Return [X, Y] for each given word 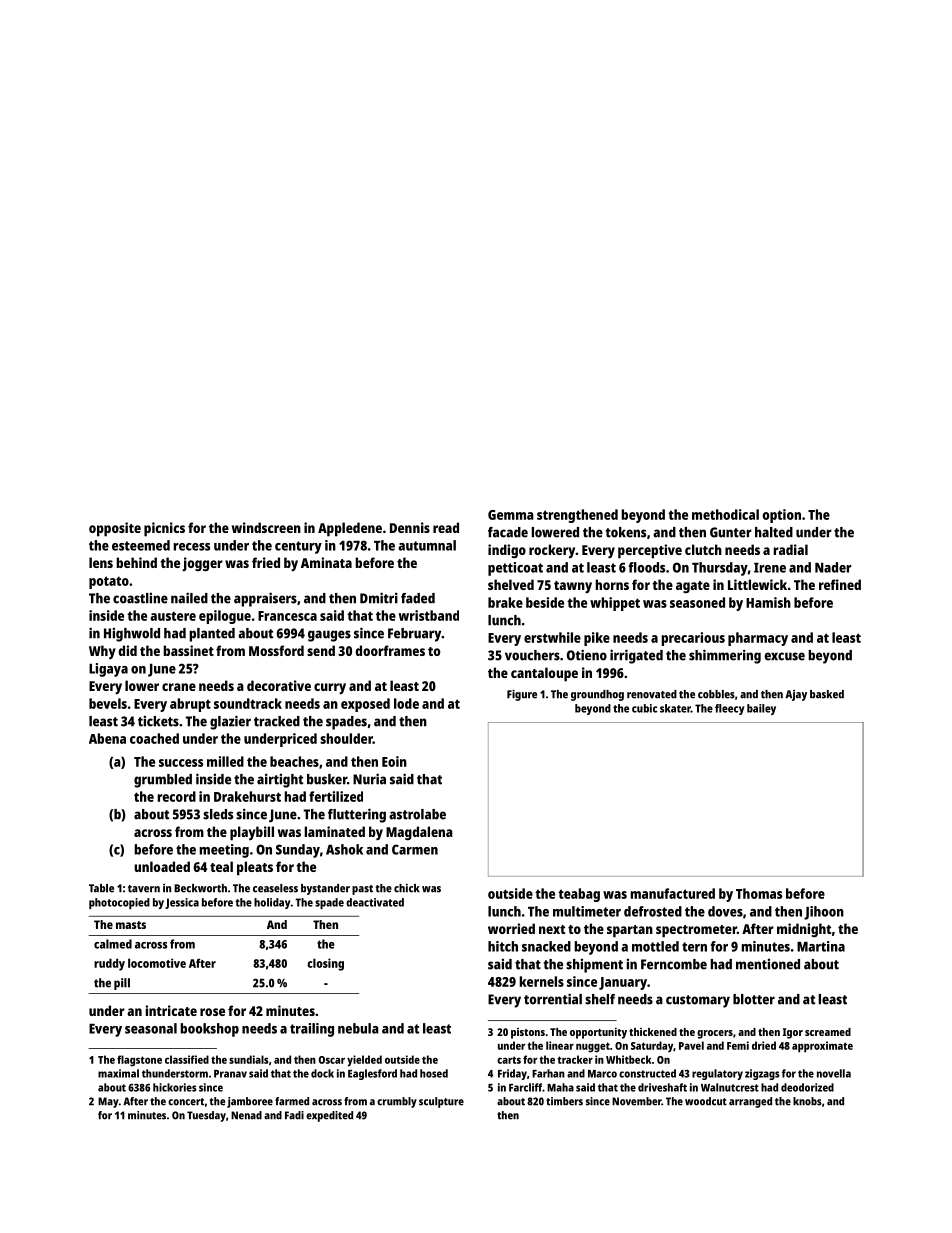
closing [325, 964]
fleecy [730, 709]
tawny [573, 587]
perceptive [650, 551]
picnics [164, 529]
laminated [334, 831]
